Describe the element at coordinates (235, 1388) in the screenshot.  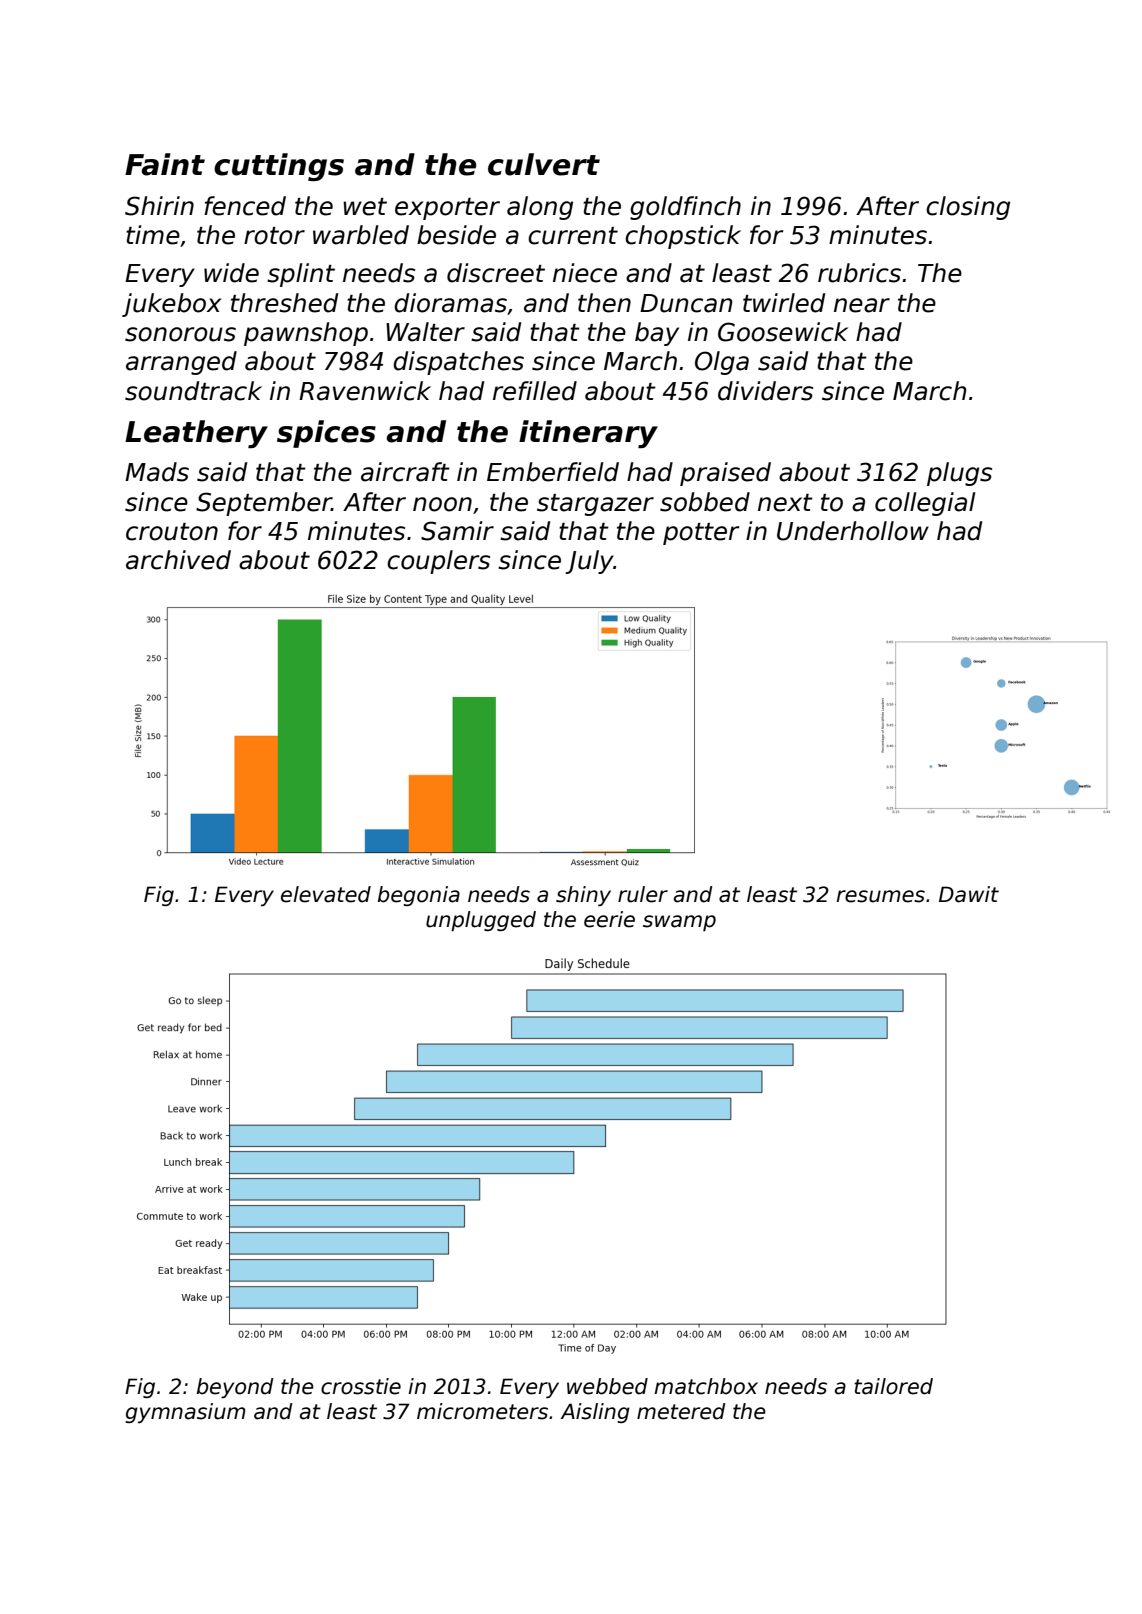
I see `beyond` at that location.
